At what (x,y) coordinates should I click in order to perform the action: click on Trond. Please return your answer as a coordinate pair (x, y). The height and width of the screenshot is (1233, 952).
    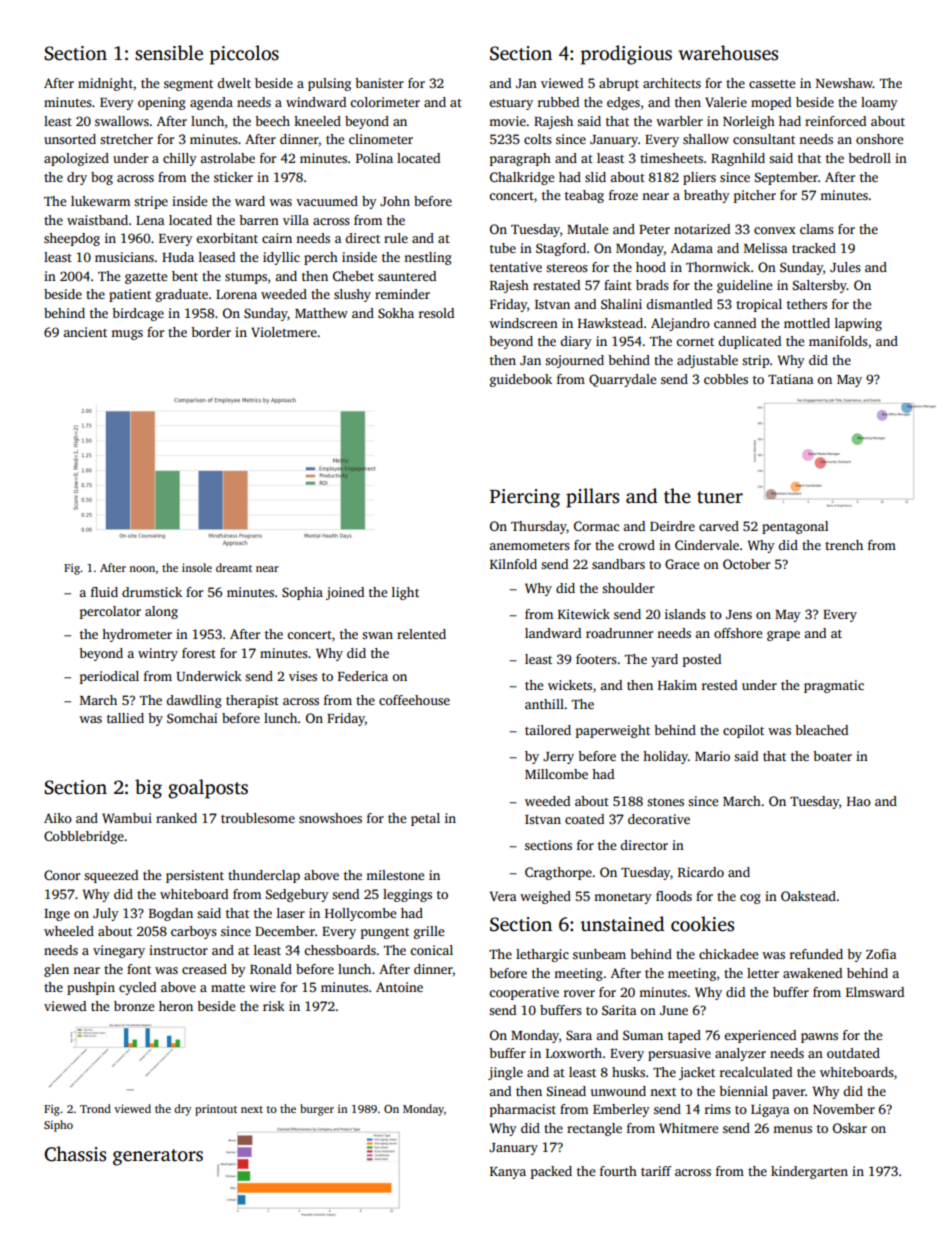
    Looking at the image, I should click on (95, 1108).
